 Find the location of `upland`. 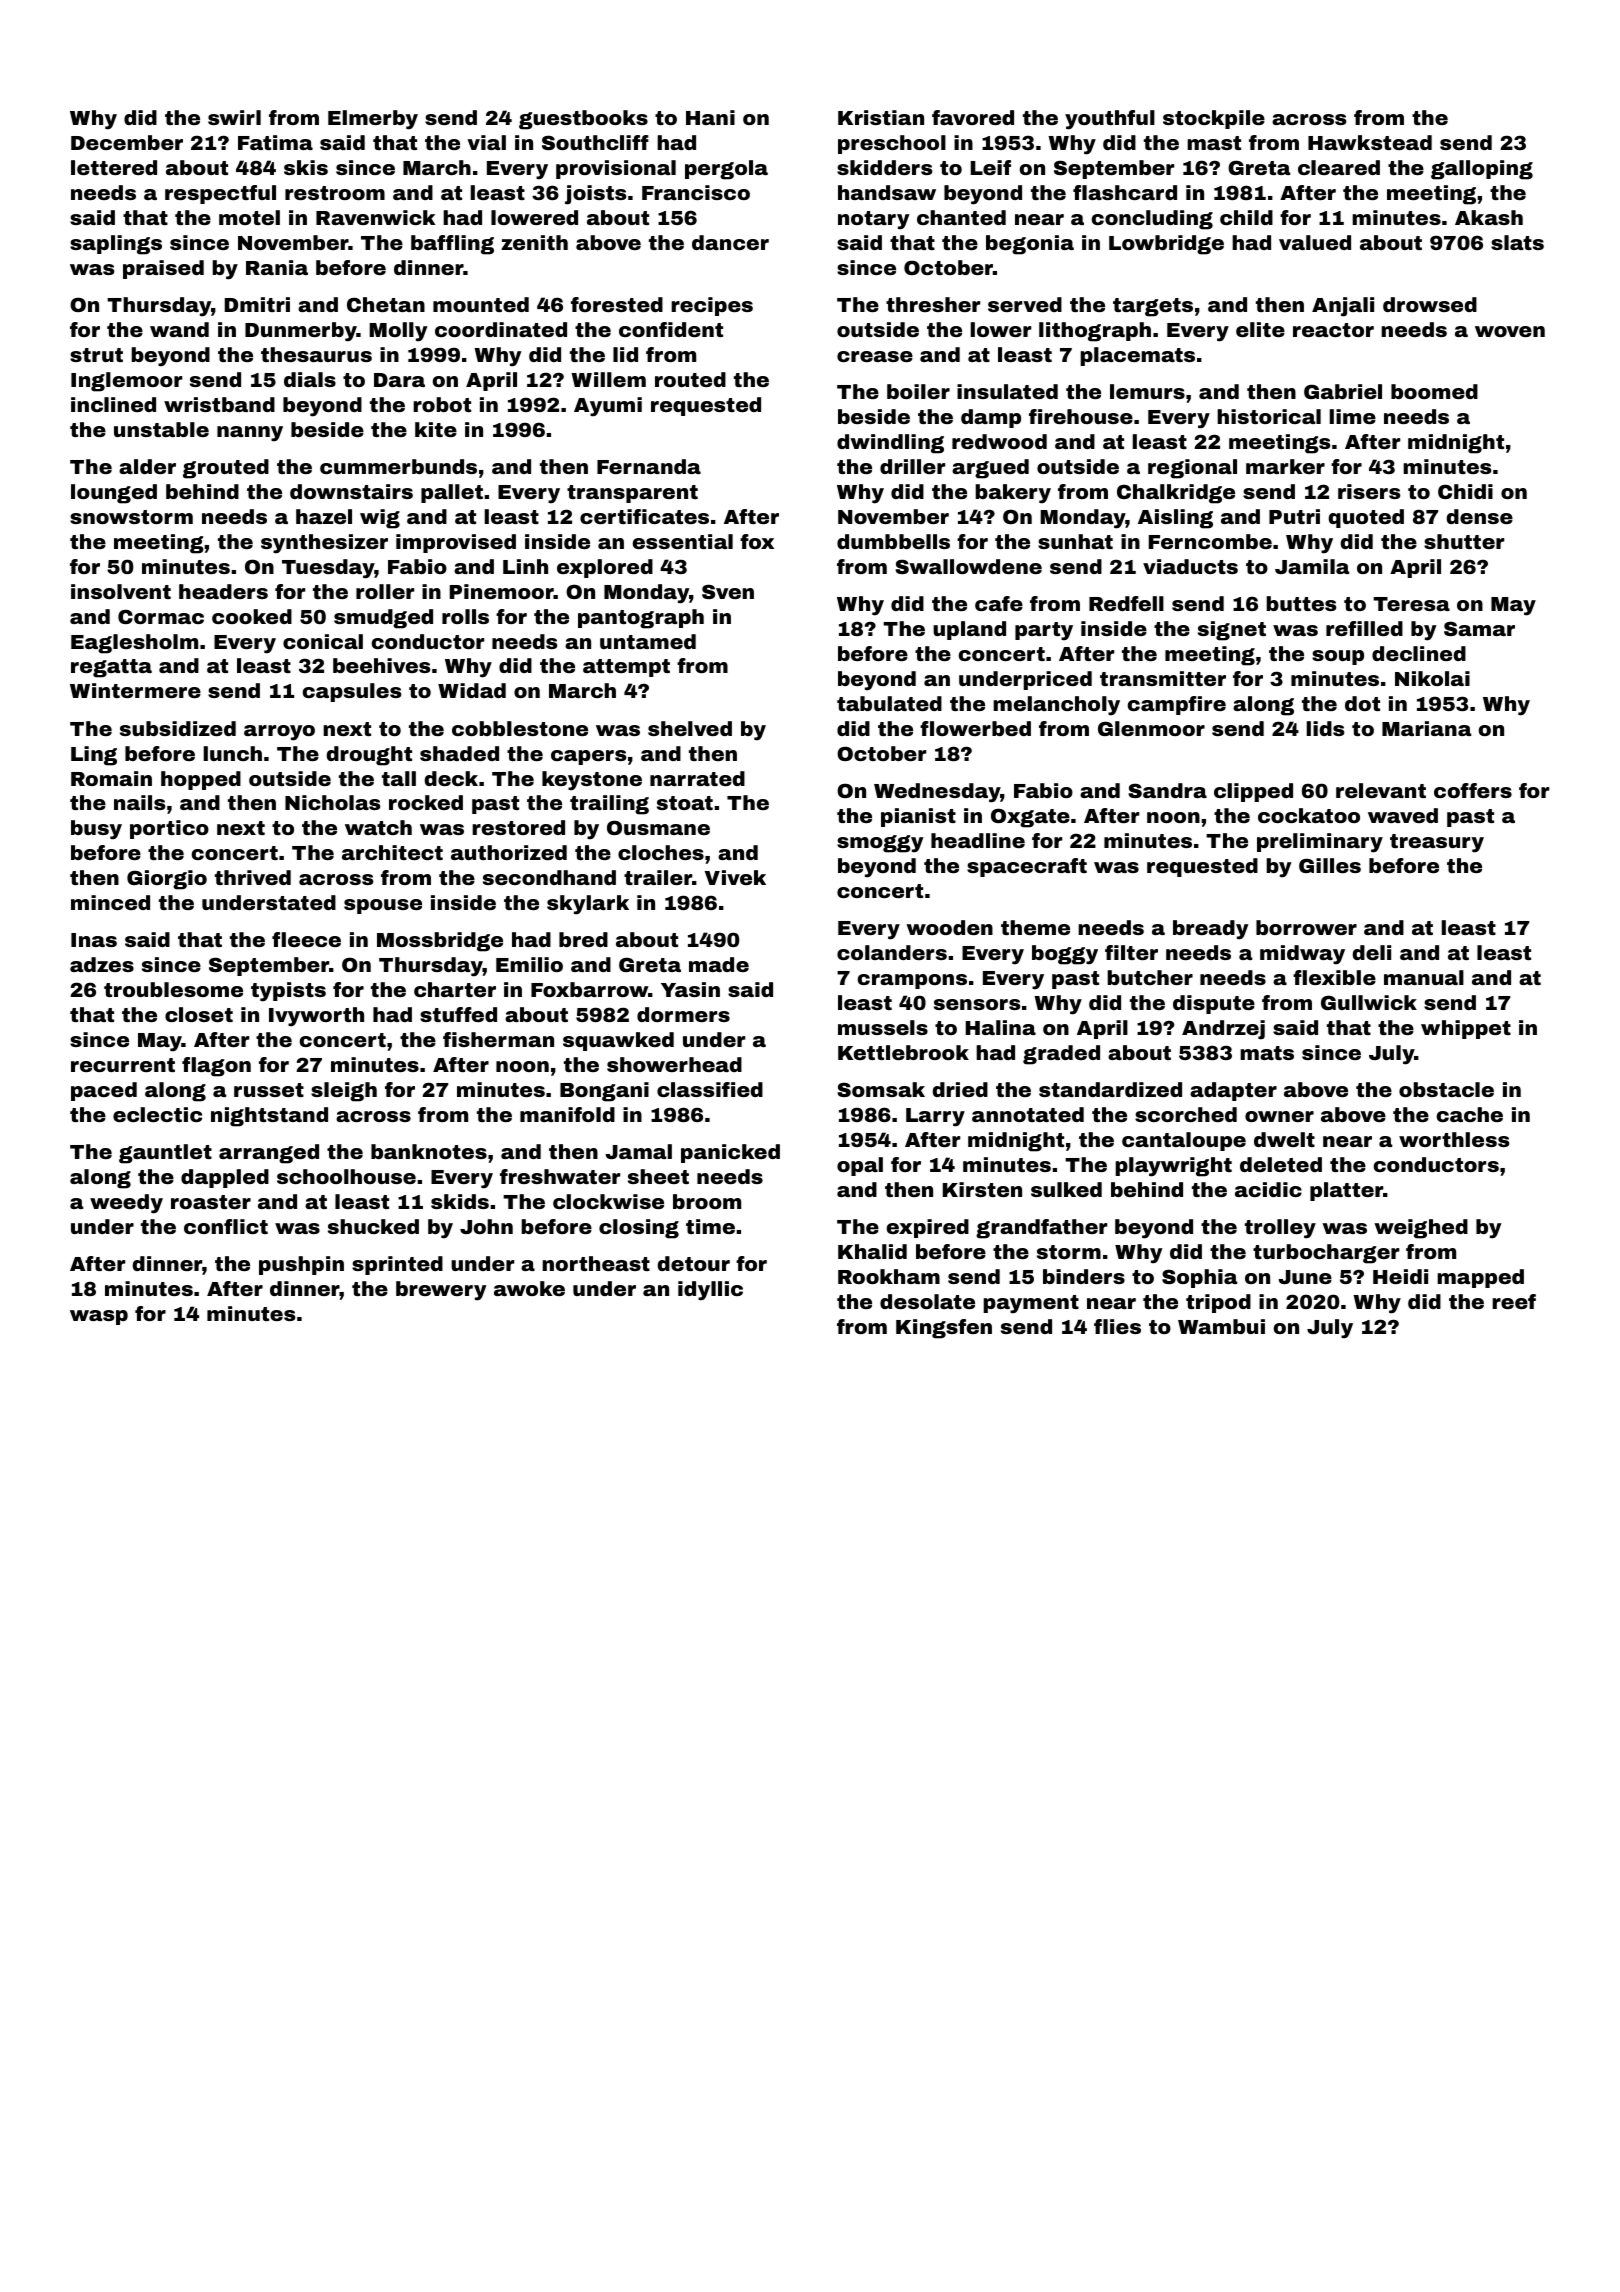

upland is located at coordinates (969, 630).
